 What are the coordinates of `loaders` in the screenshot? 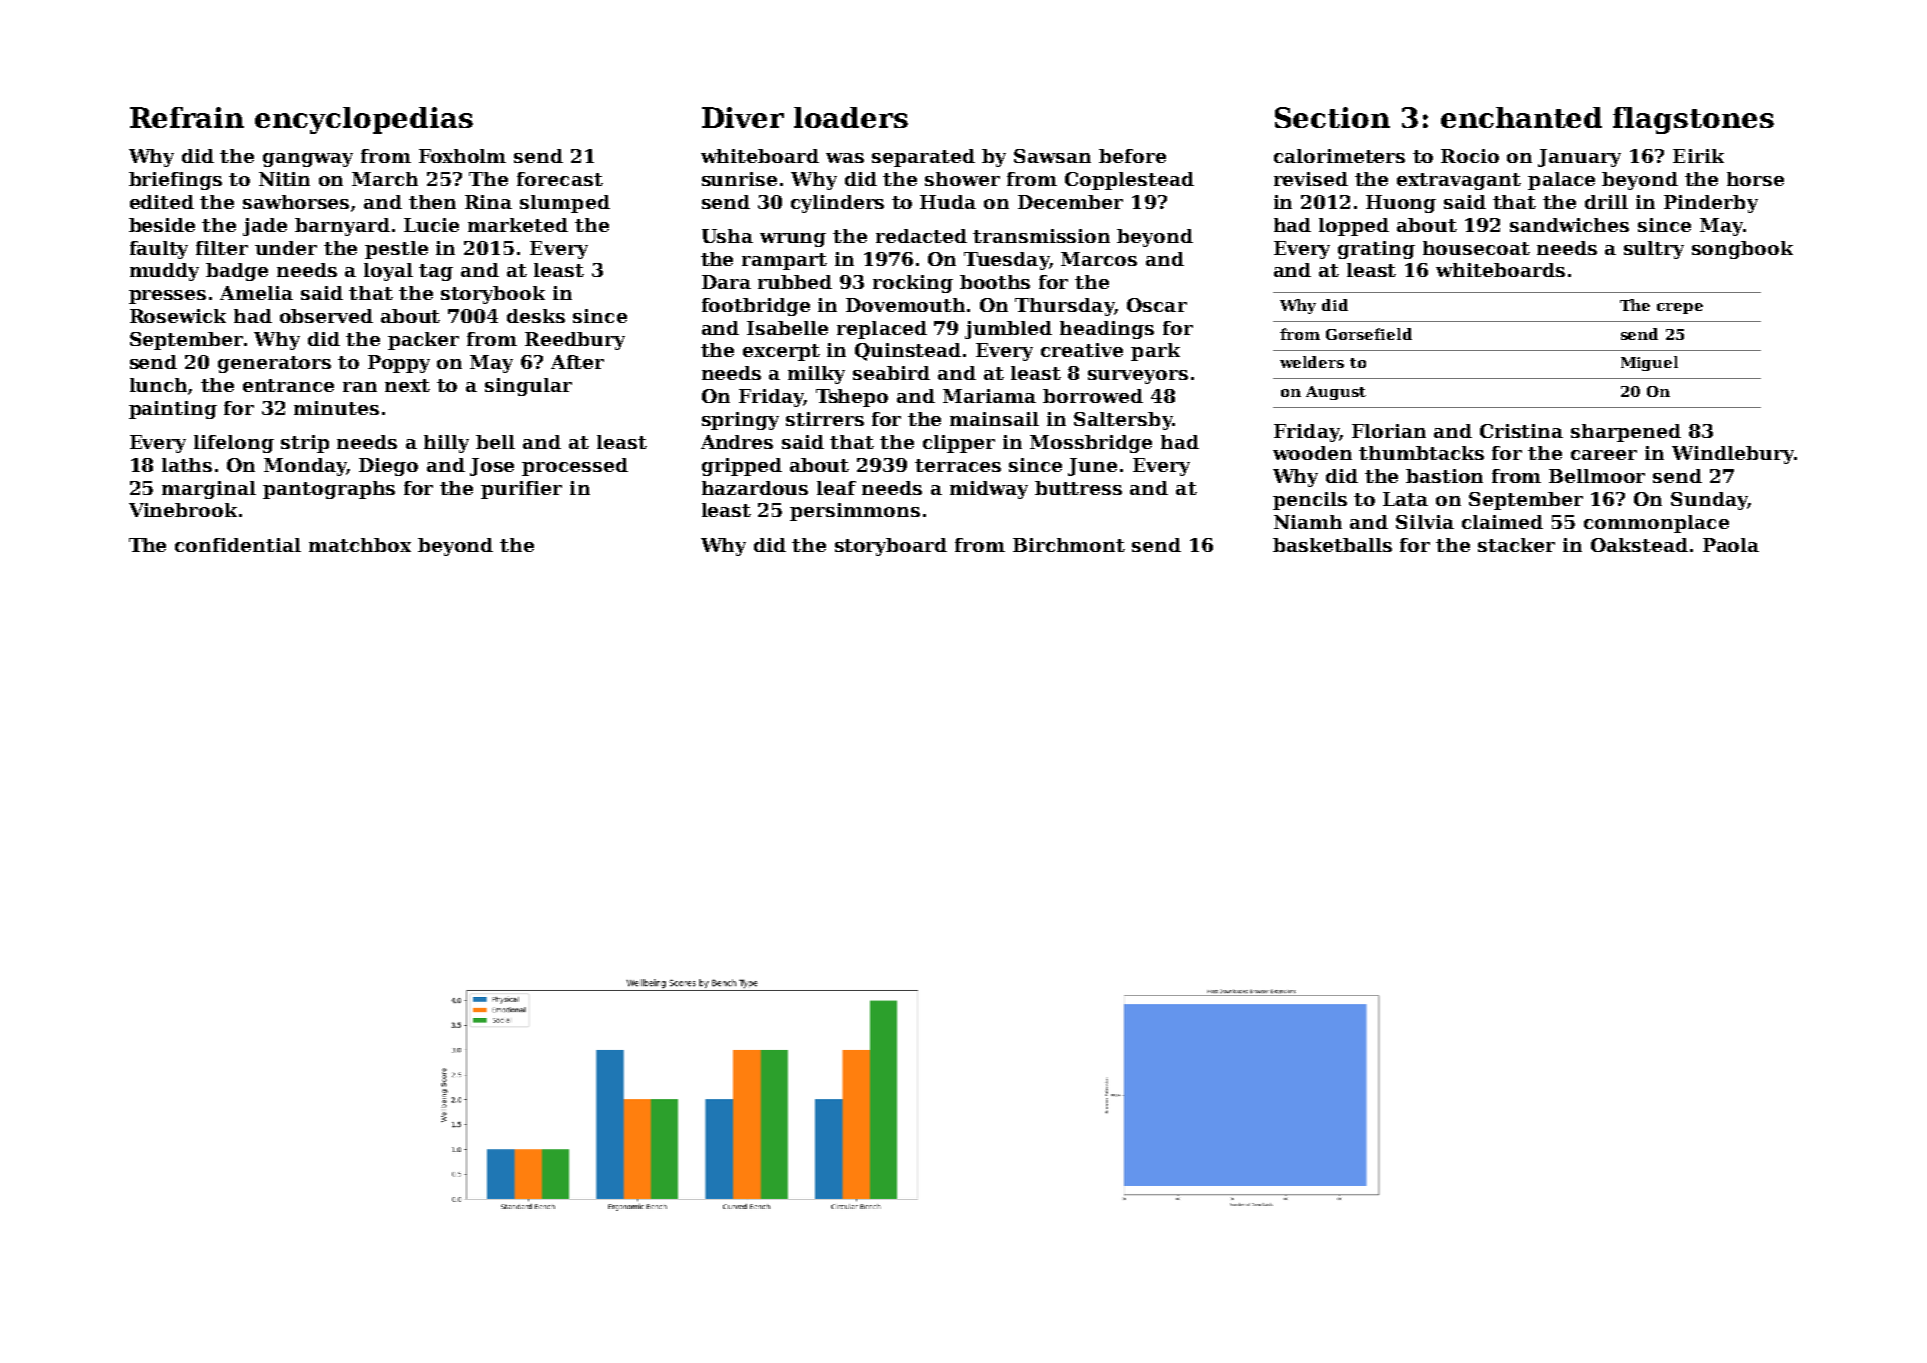 It's located at (851, 117).
